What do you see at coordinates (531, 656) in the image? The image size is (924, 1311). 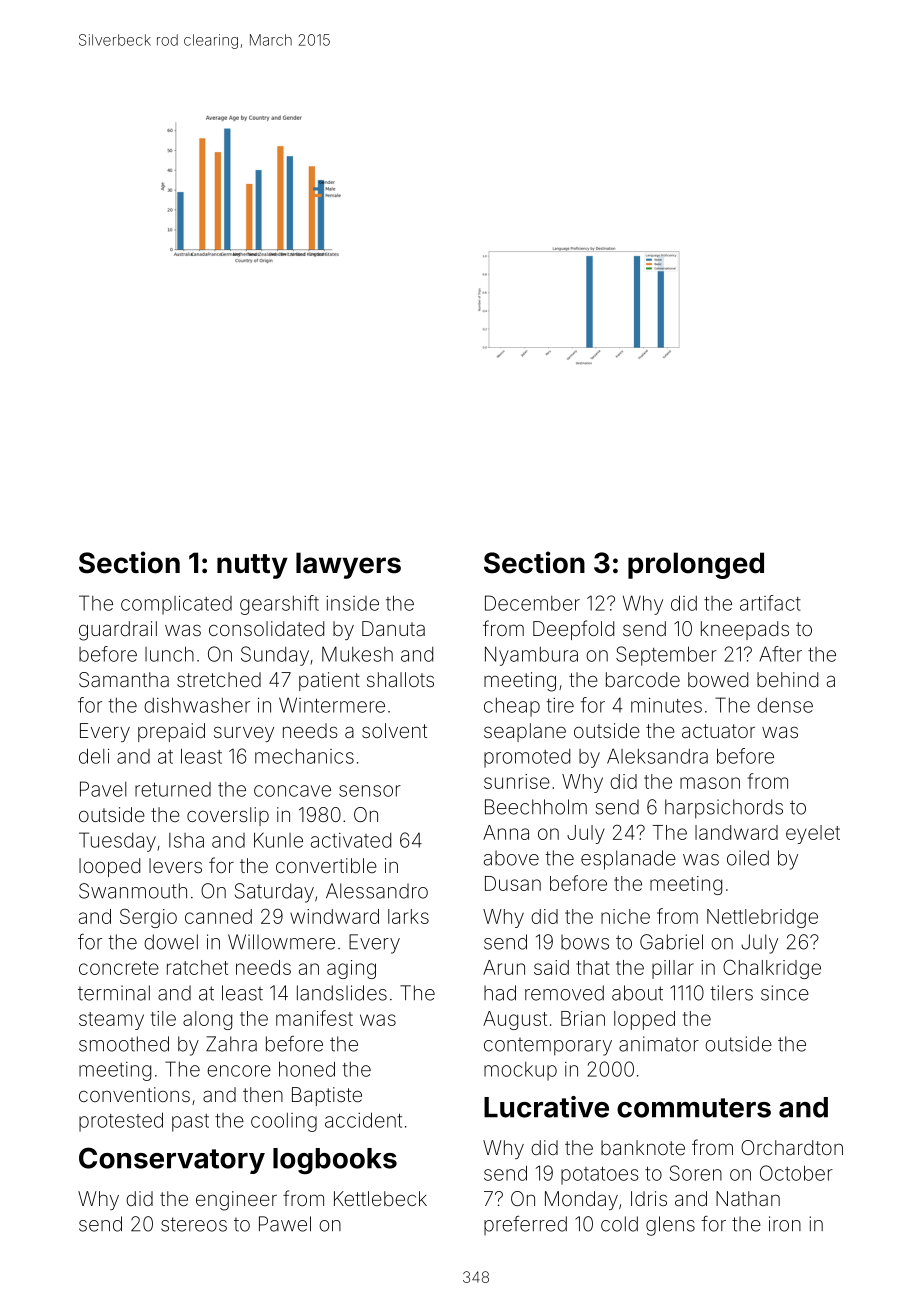 I see `Nyambura` at bounding box center [531, 656].
